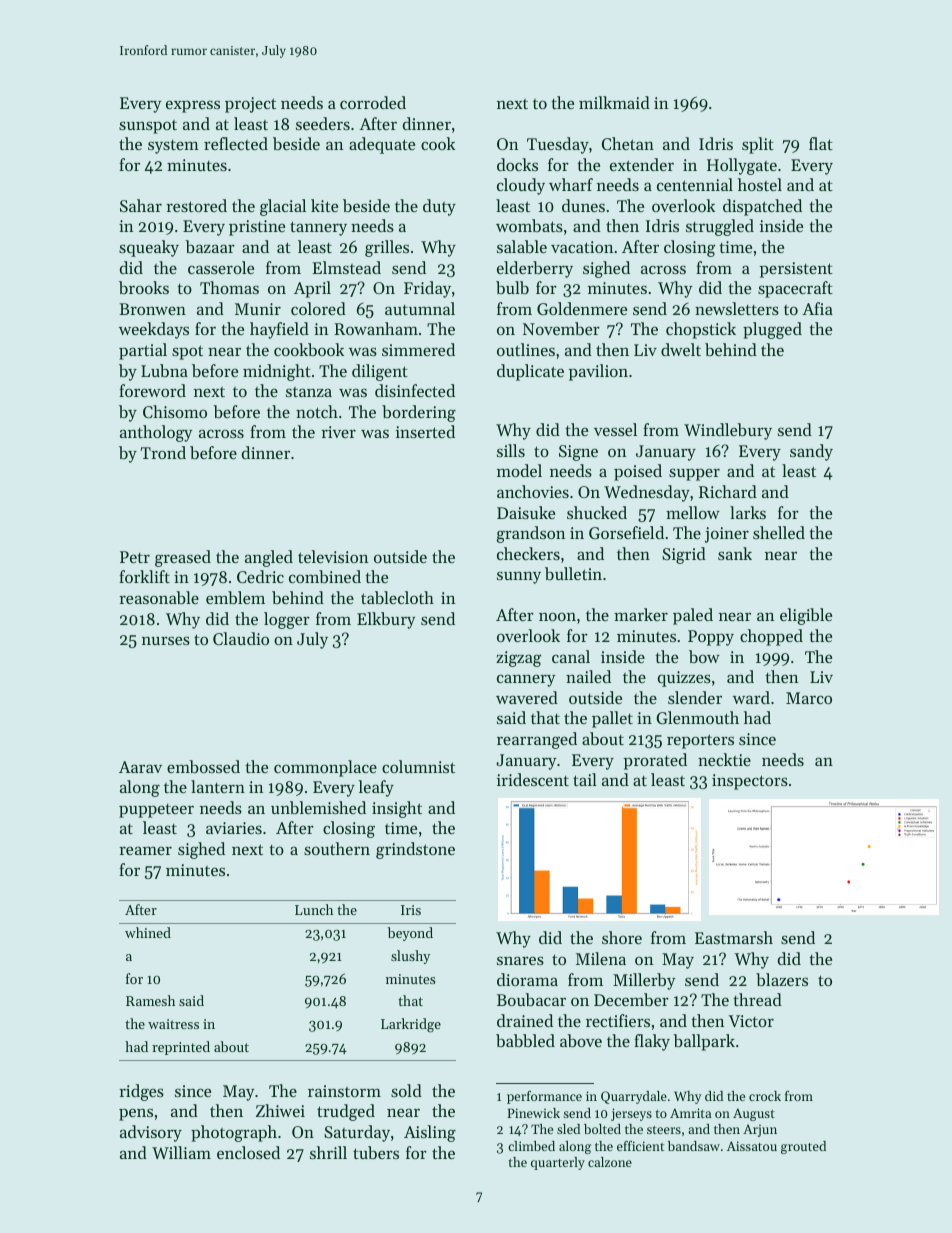 The height and width of the document is (1233, 952). What do you see at coordinates (283, 207) in the document?
I see `glacial` at bounding box center [283, 207].
